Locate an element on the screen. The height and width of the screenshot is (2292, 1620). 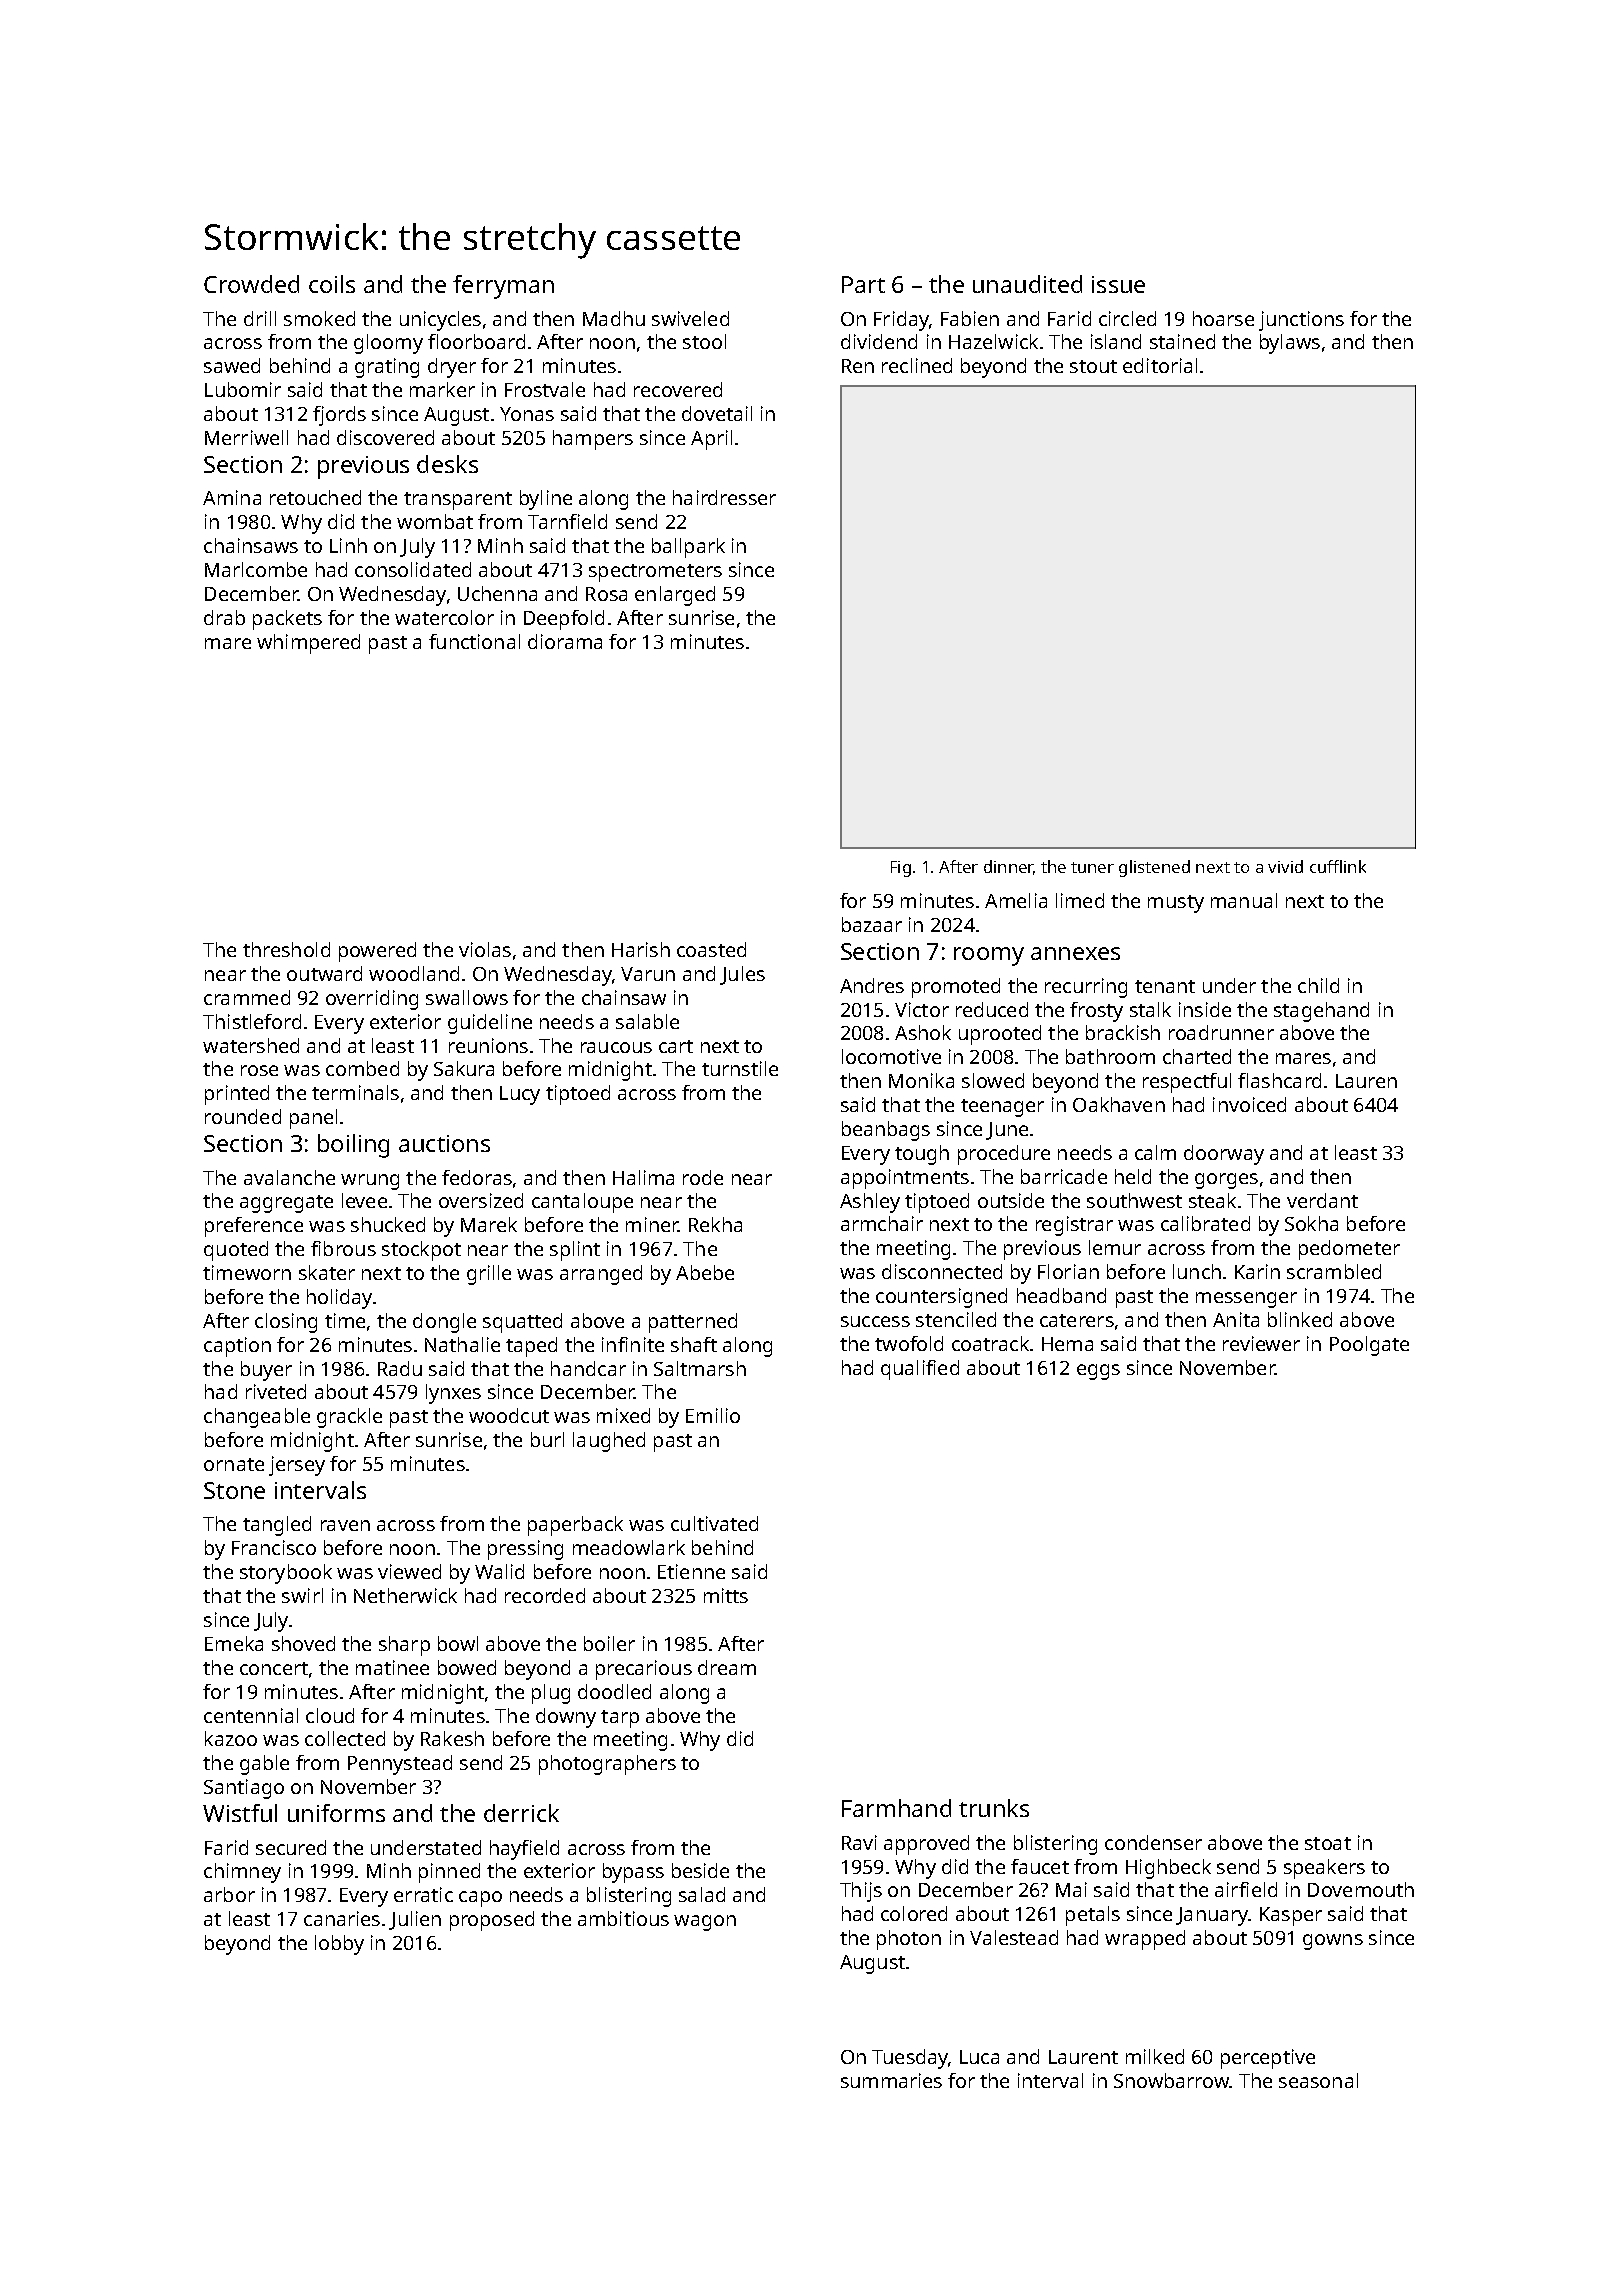
lobby is located at coordinates (339, 1945).
